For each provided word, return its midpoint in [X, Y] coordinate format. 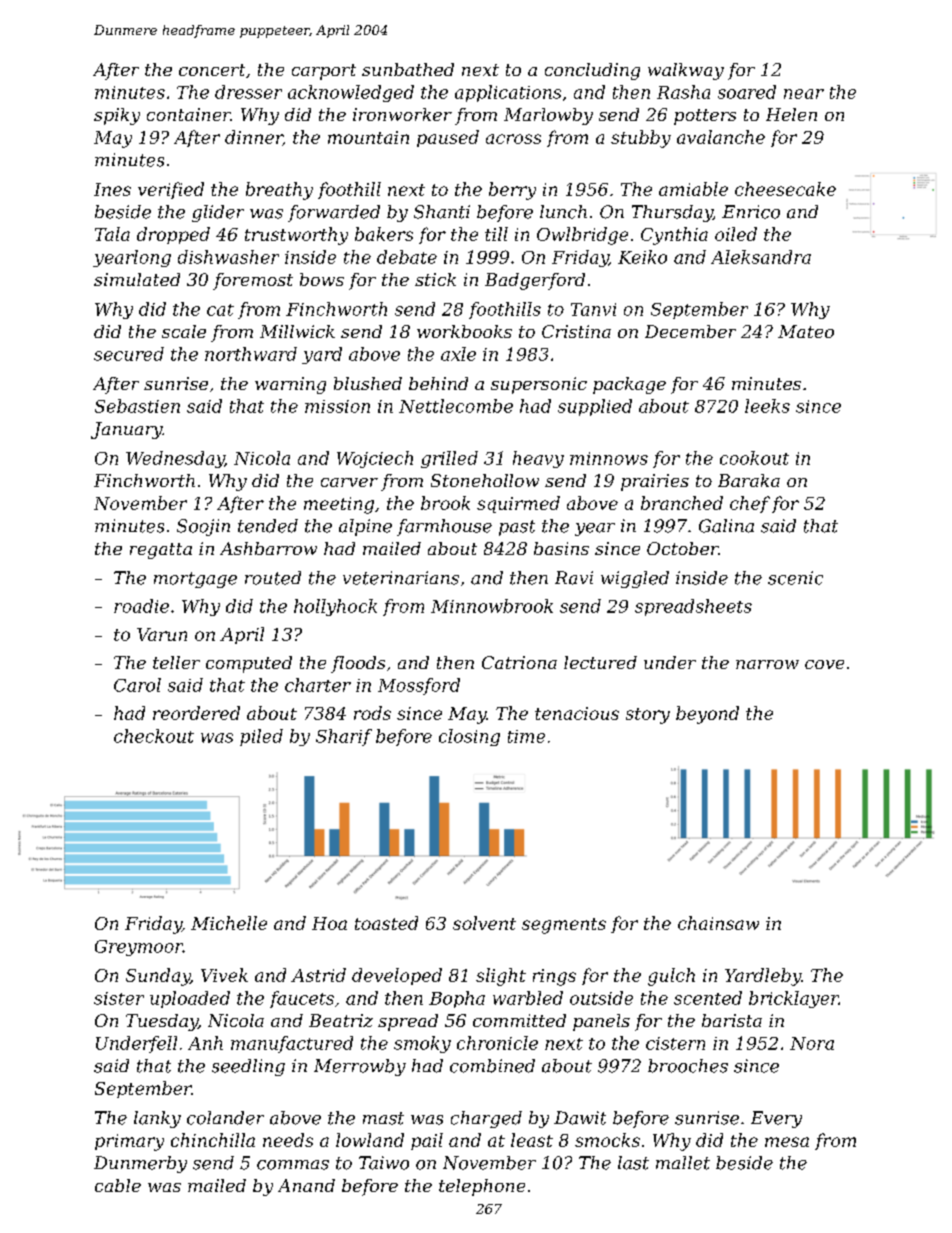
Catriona [519, 662]
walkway [686, 71]
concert [212, 70]
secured [129, 354]
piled [261, 737]
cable [118, 1185]
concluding [592, 71]
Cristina [576, 331]
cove [824, 664]
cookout [754, 458]
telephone [482, 1187]
